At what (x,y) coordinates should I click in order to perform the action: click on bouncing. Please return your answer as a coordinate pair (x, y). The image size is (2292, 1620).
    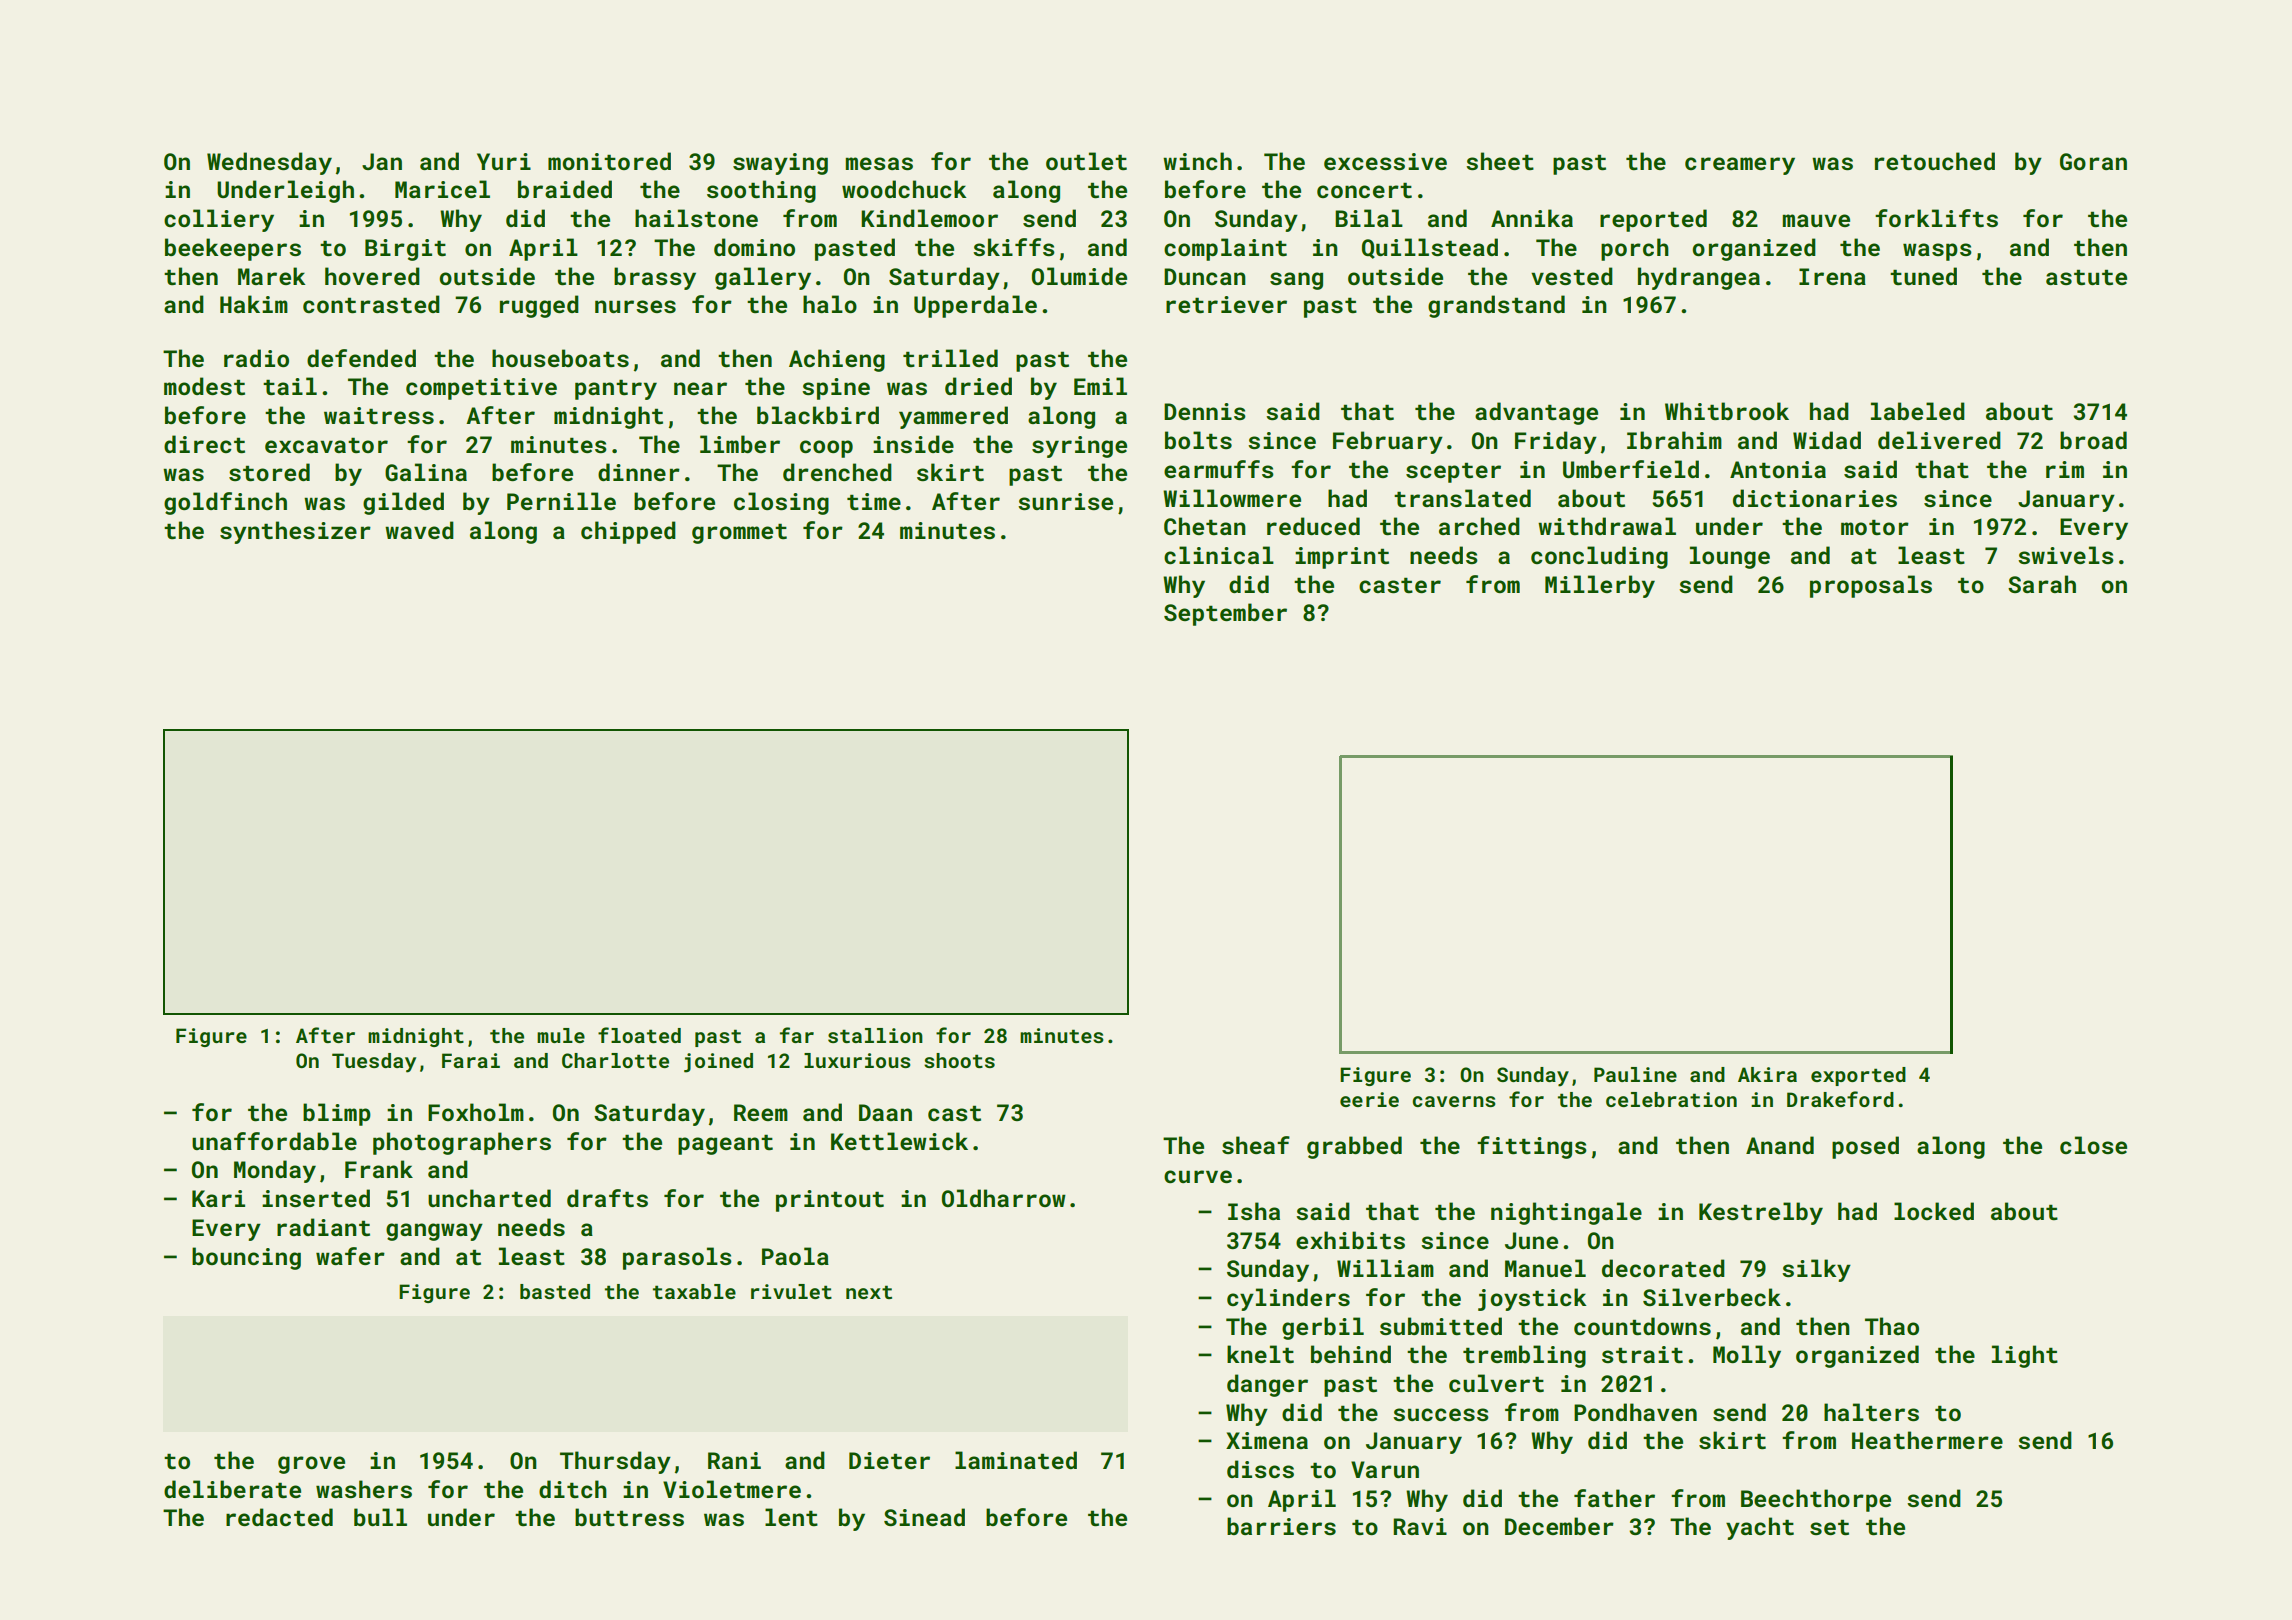
    Looking at the image, I should click on (246, 1258).
